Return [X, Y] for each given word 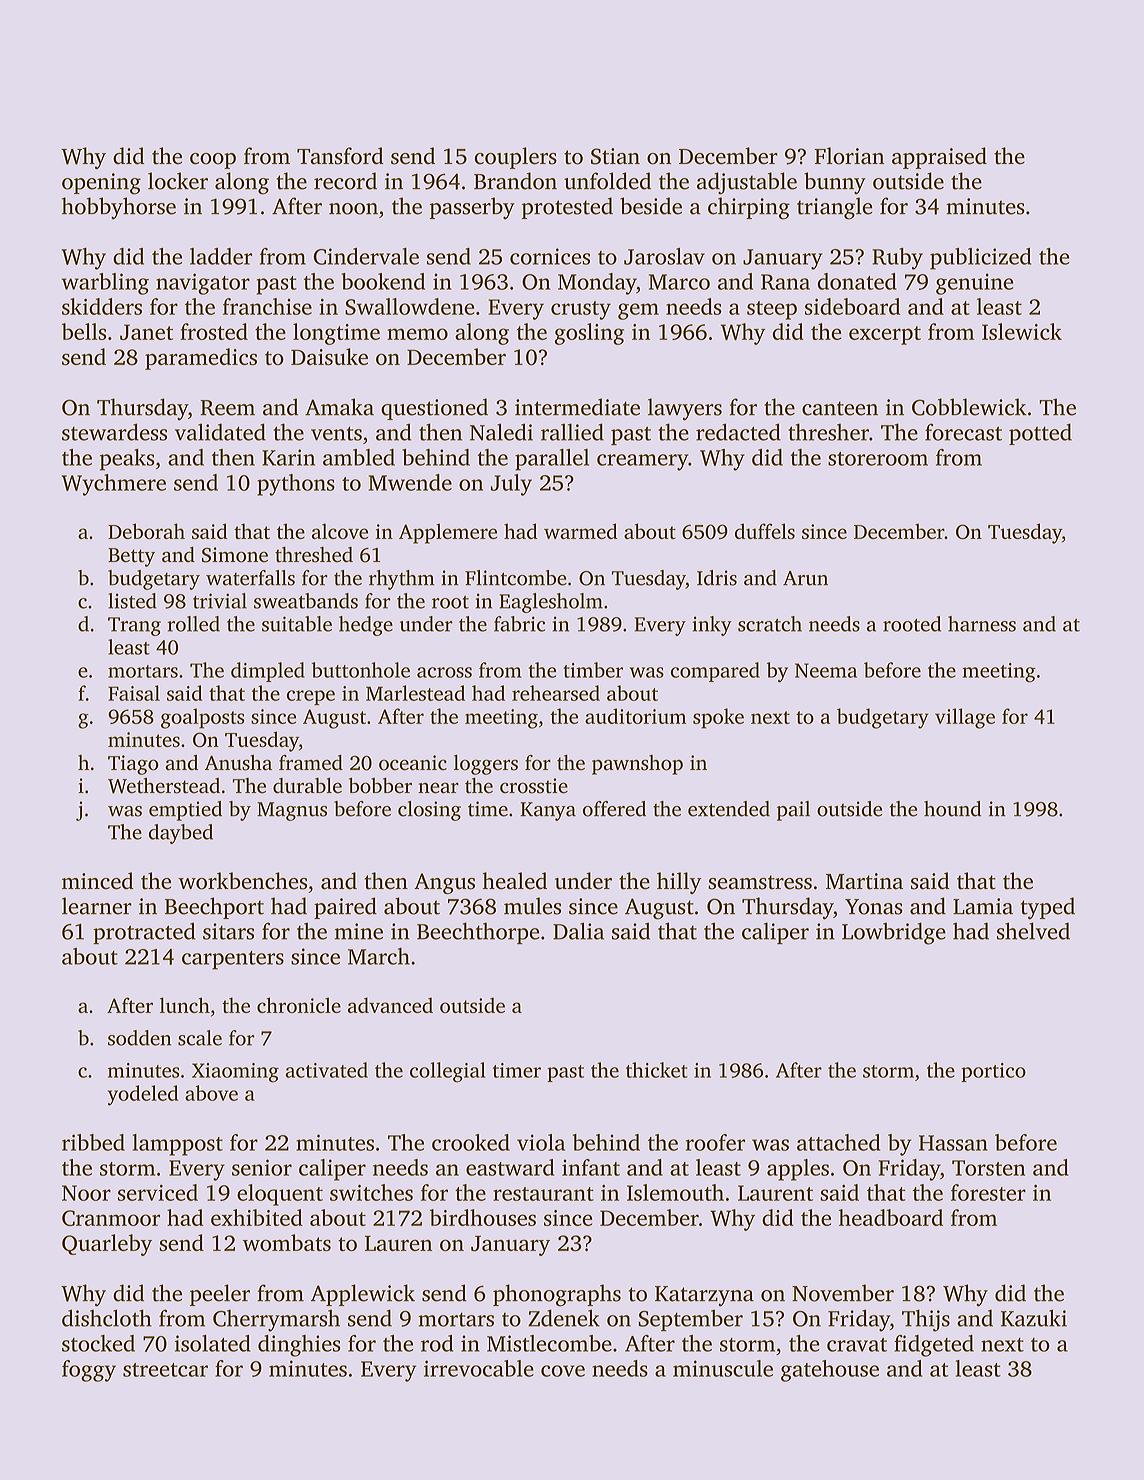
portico [993, 1072]
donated [857, 281]
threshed [314, 555]
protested [567, 208]
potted [1040, 434]
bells [84, 331]
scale [200, 1038]
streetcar [165, 1370]
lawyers [685, 409]
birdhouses [483, 1217]
